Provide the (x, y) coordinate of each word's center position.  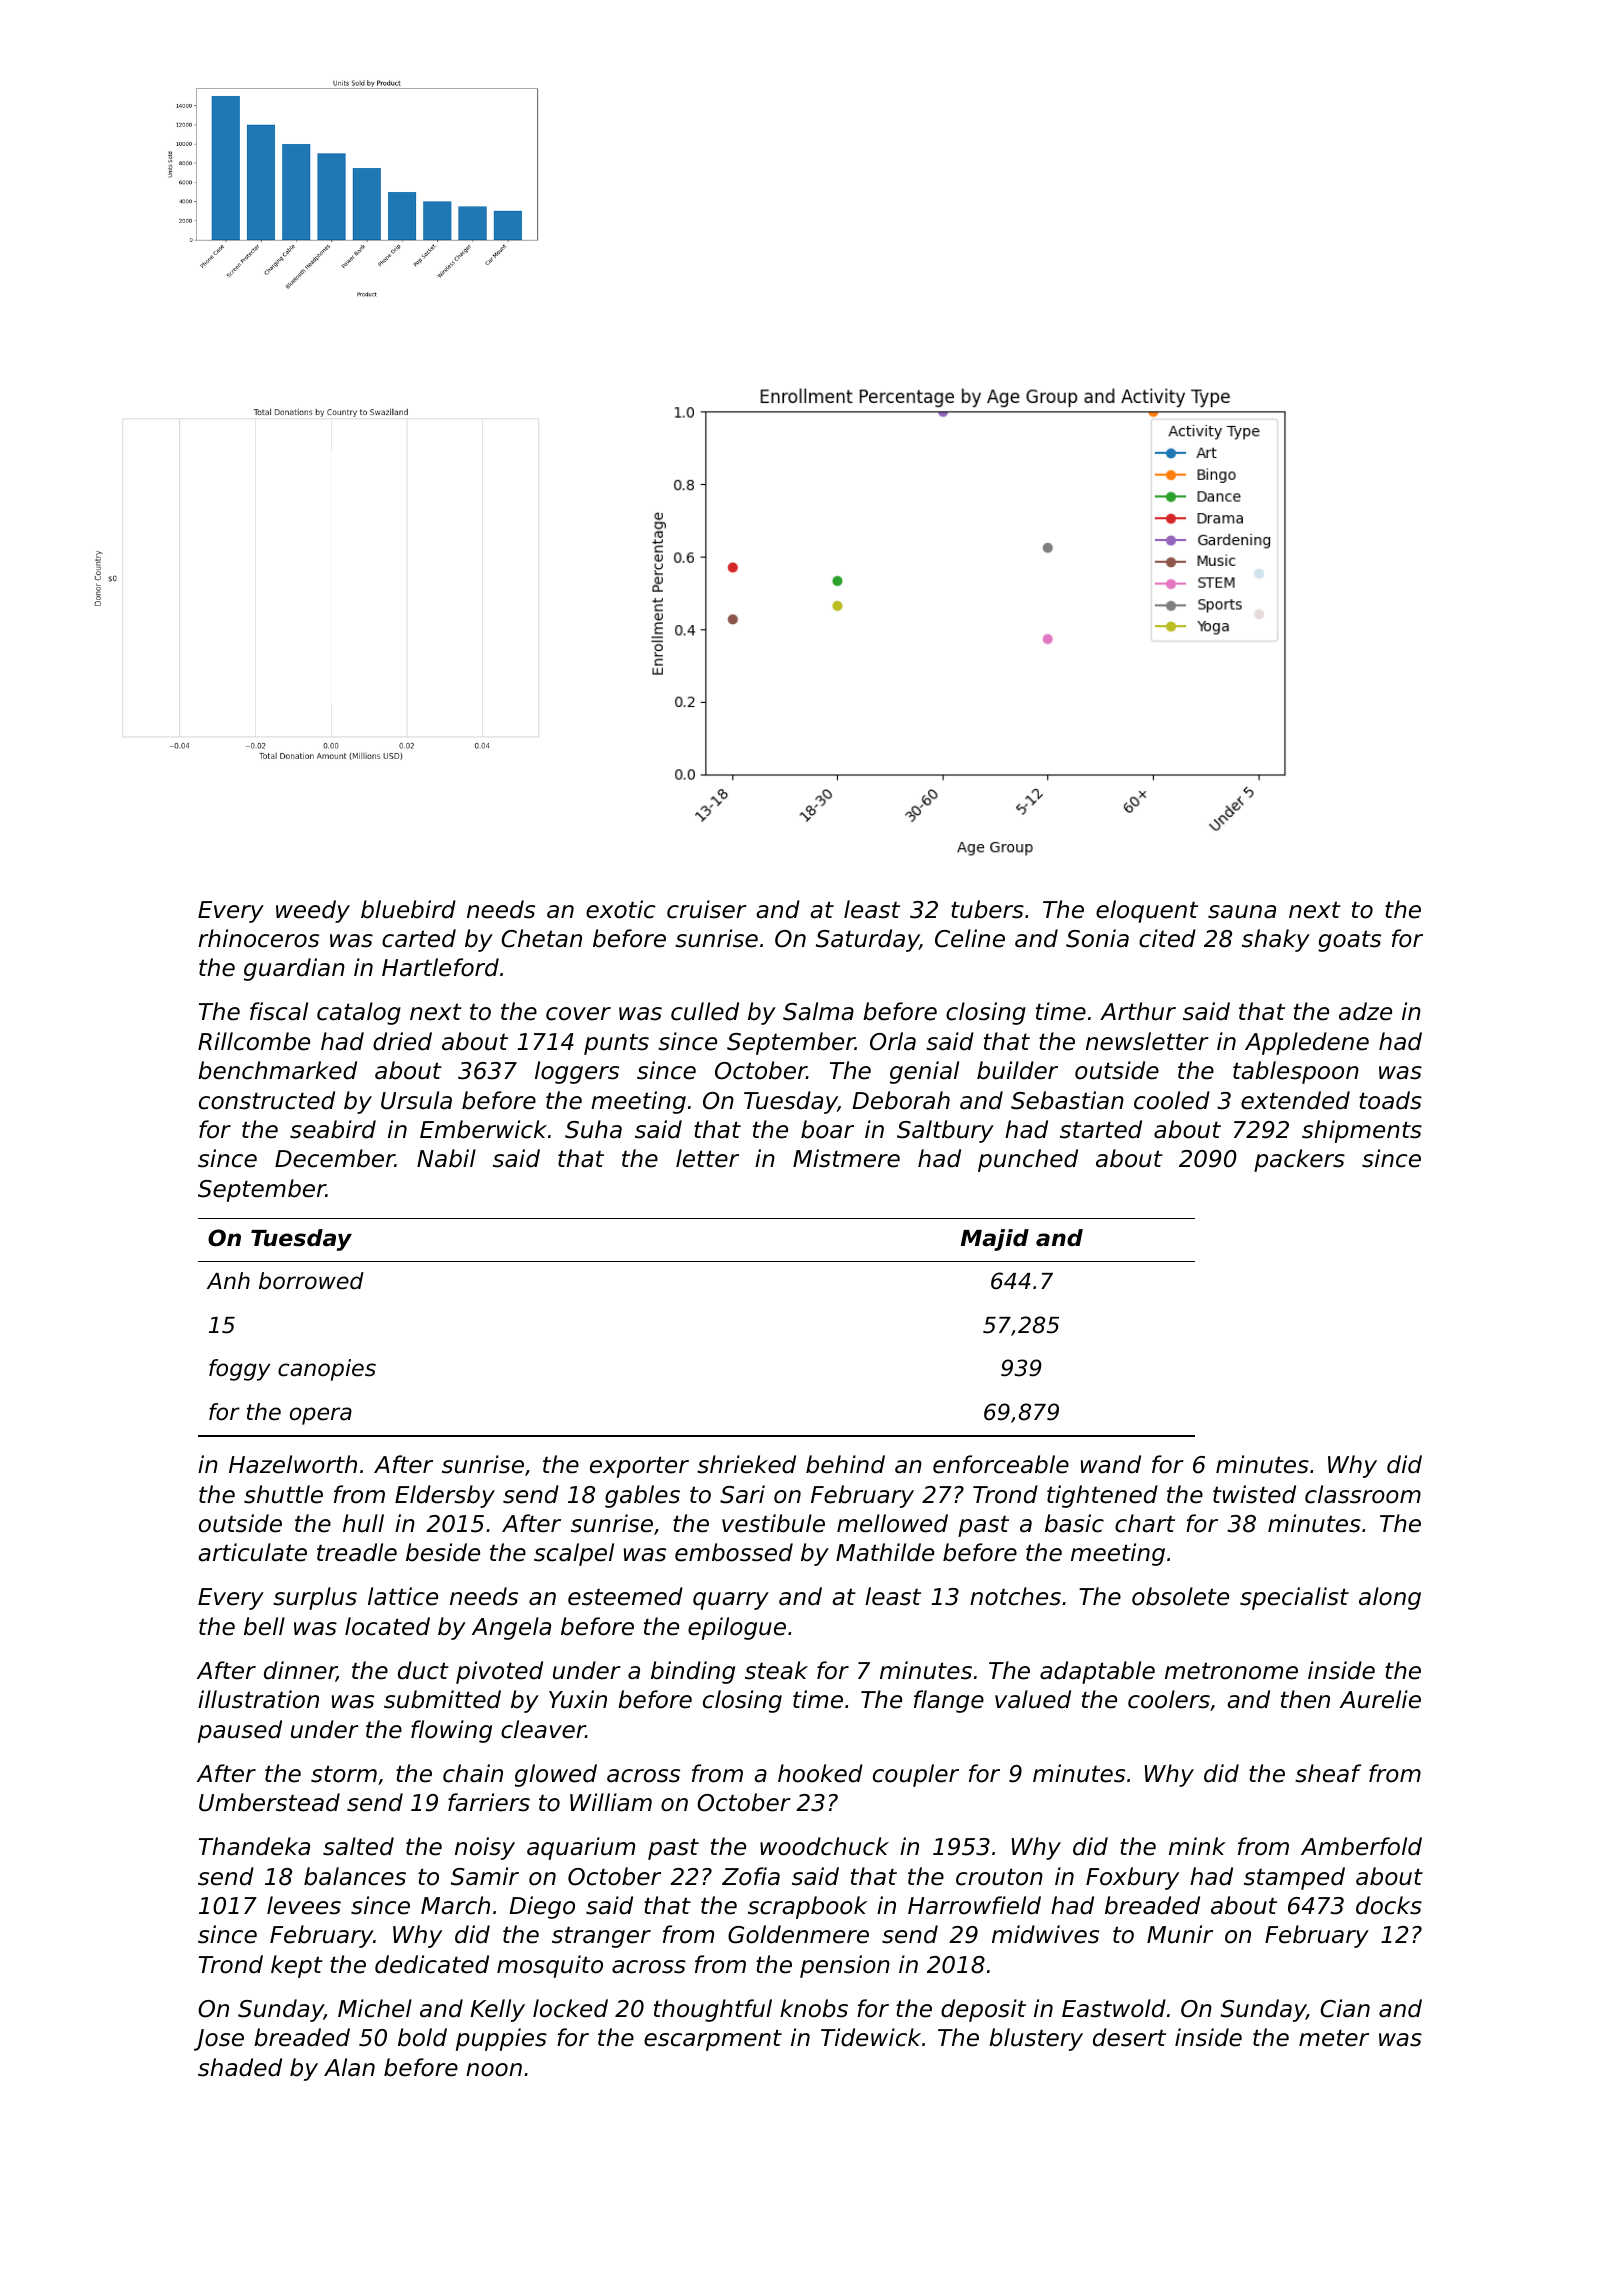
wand (1111, 1464)
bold (422, 2037)
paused (240, 1731)
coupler (916, 1775)
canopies (327, 1370)
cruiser (707, 909)
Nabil (446, 1158)
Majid (995, 1240)
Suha (593, 1129)
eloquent (1147, 911)
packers (1299, 1160)
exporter (639, 1467)
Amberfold (1361, 1846)
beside (443, 1552)
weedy (313, 911)
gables (642, 1496)
